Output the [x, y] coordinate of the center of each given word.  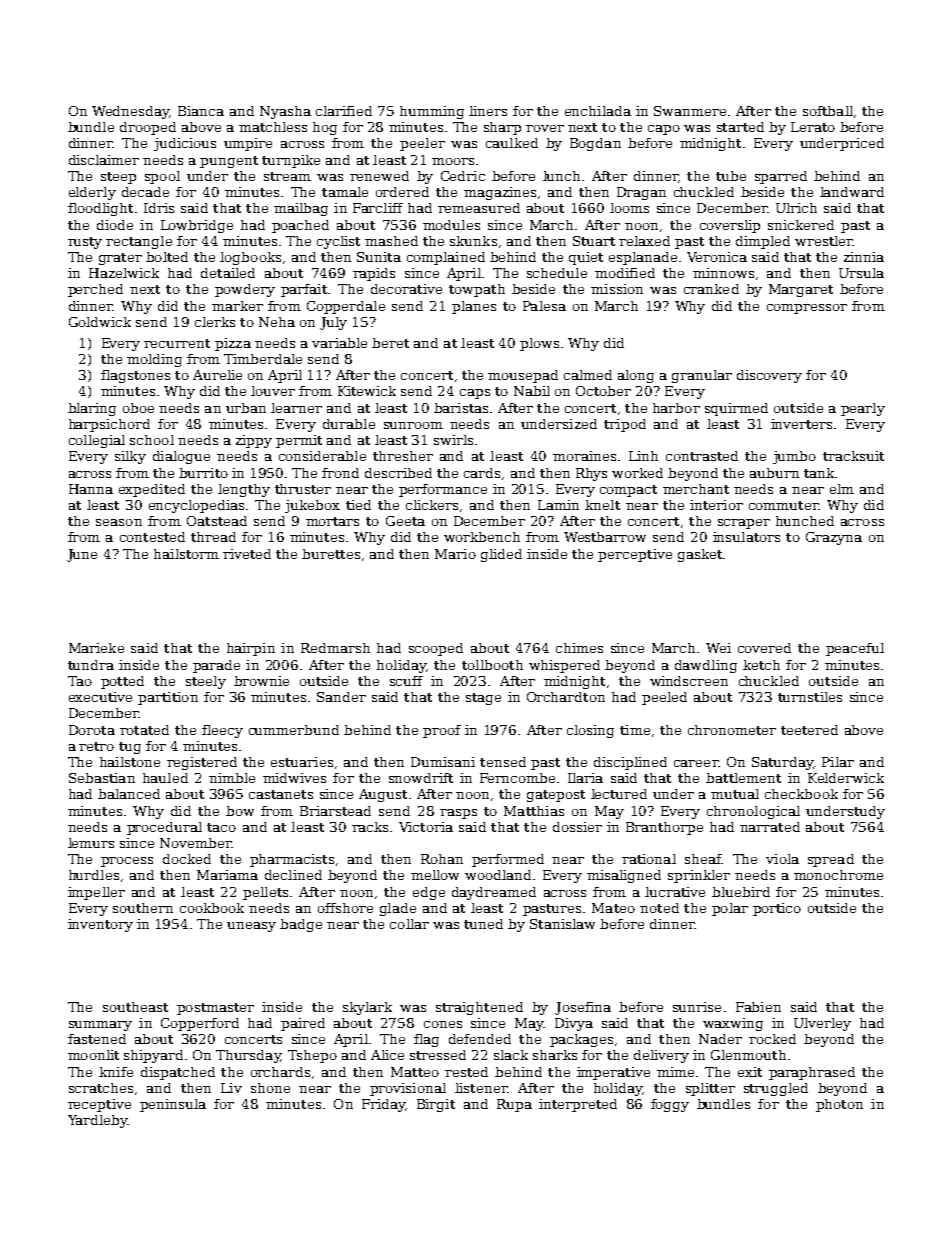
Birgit [436, 1105]
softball [828, 111]
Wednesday [130, 112]
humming [432, 112]
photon [839, 1105]
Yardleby [97, 1121]
